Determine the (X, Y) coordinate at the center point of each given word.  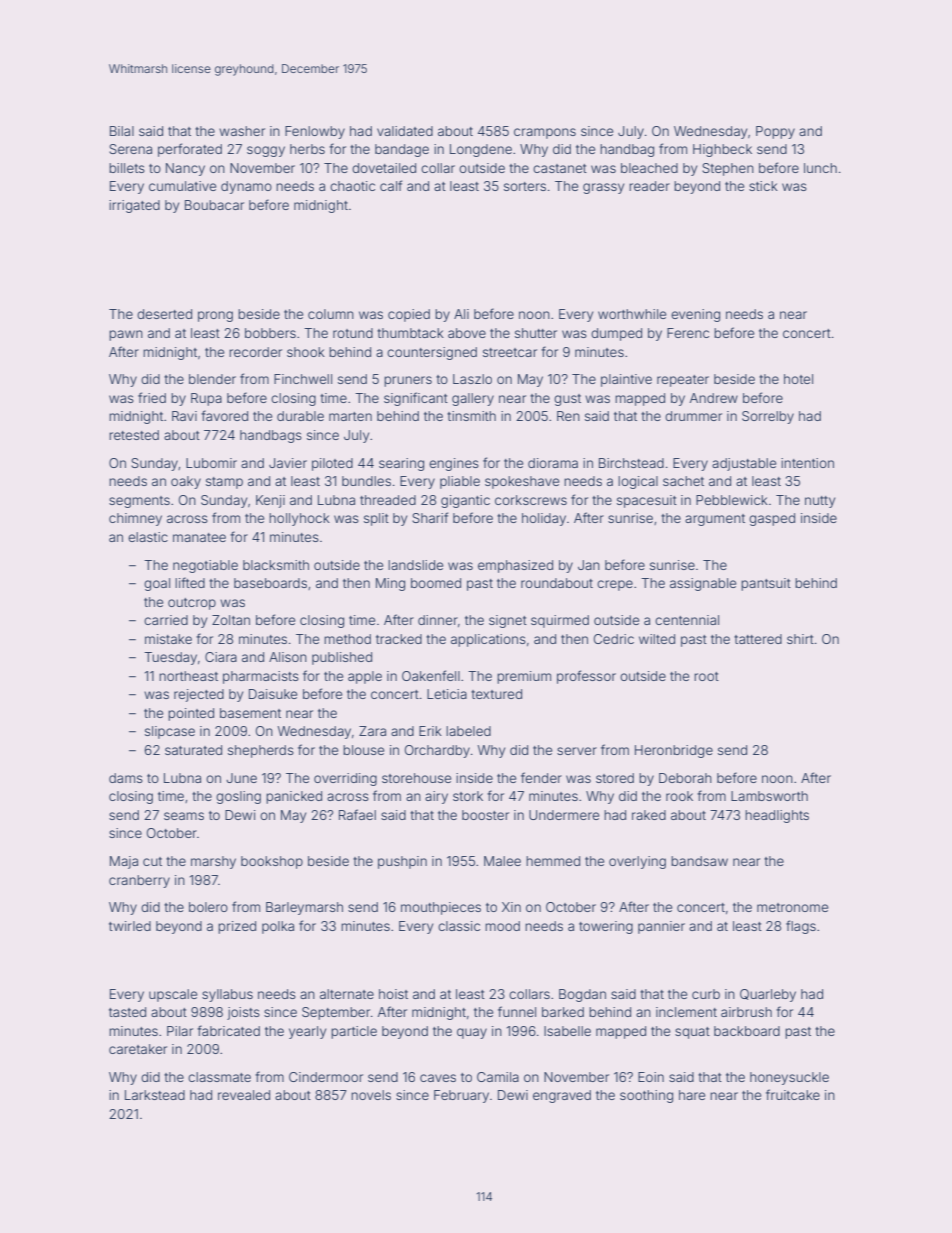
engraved (562, 1096)
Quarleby (768, 995)
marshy (213, 862)
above (467, 333)
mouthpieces (441, 908)
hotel (798, 379)
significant (416, 399)
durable (300, 416)
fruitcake (793, 1094)
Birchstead (631, 463)
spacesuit (647, 501)
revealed (244, 1095)
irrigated (134, 206)
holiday (544, 519)
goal (157, 584)
